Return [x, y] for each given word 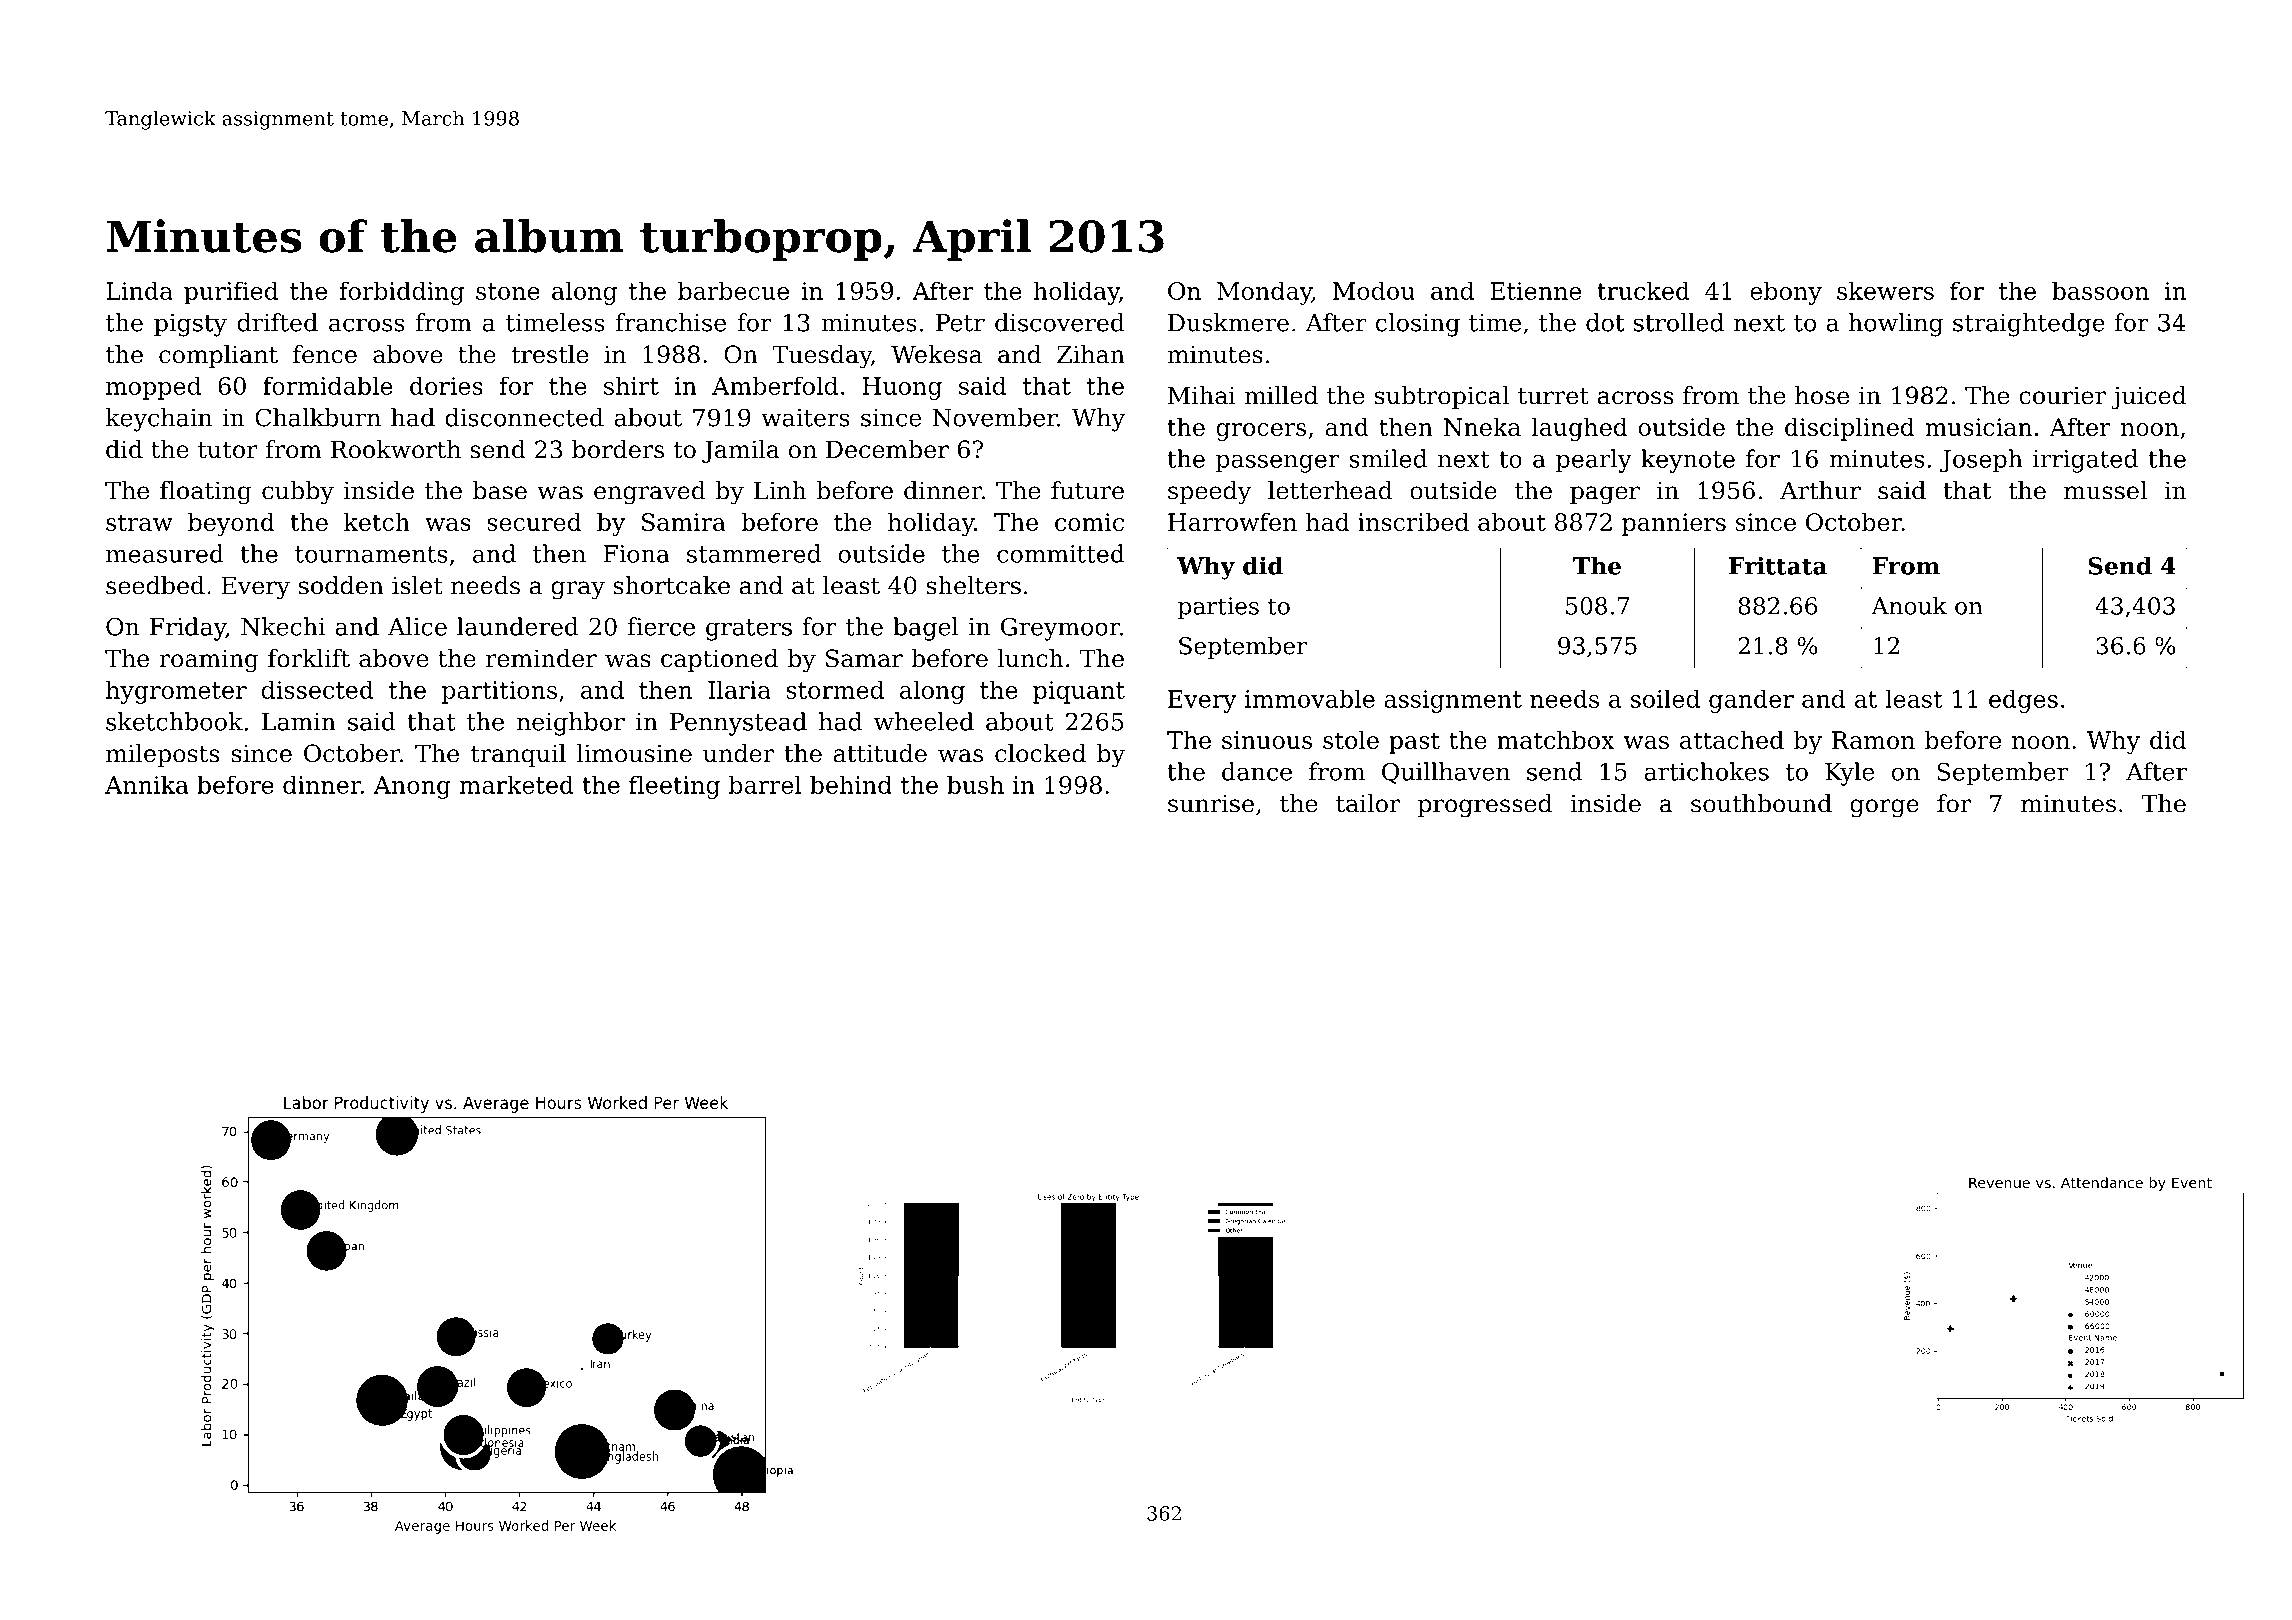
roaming [209, 661]
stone [508, 291]
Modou [1374, 290]
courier [2062, 395]
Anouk [1909, 605]
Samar [864, 658]
